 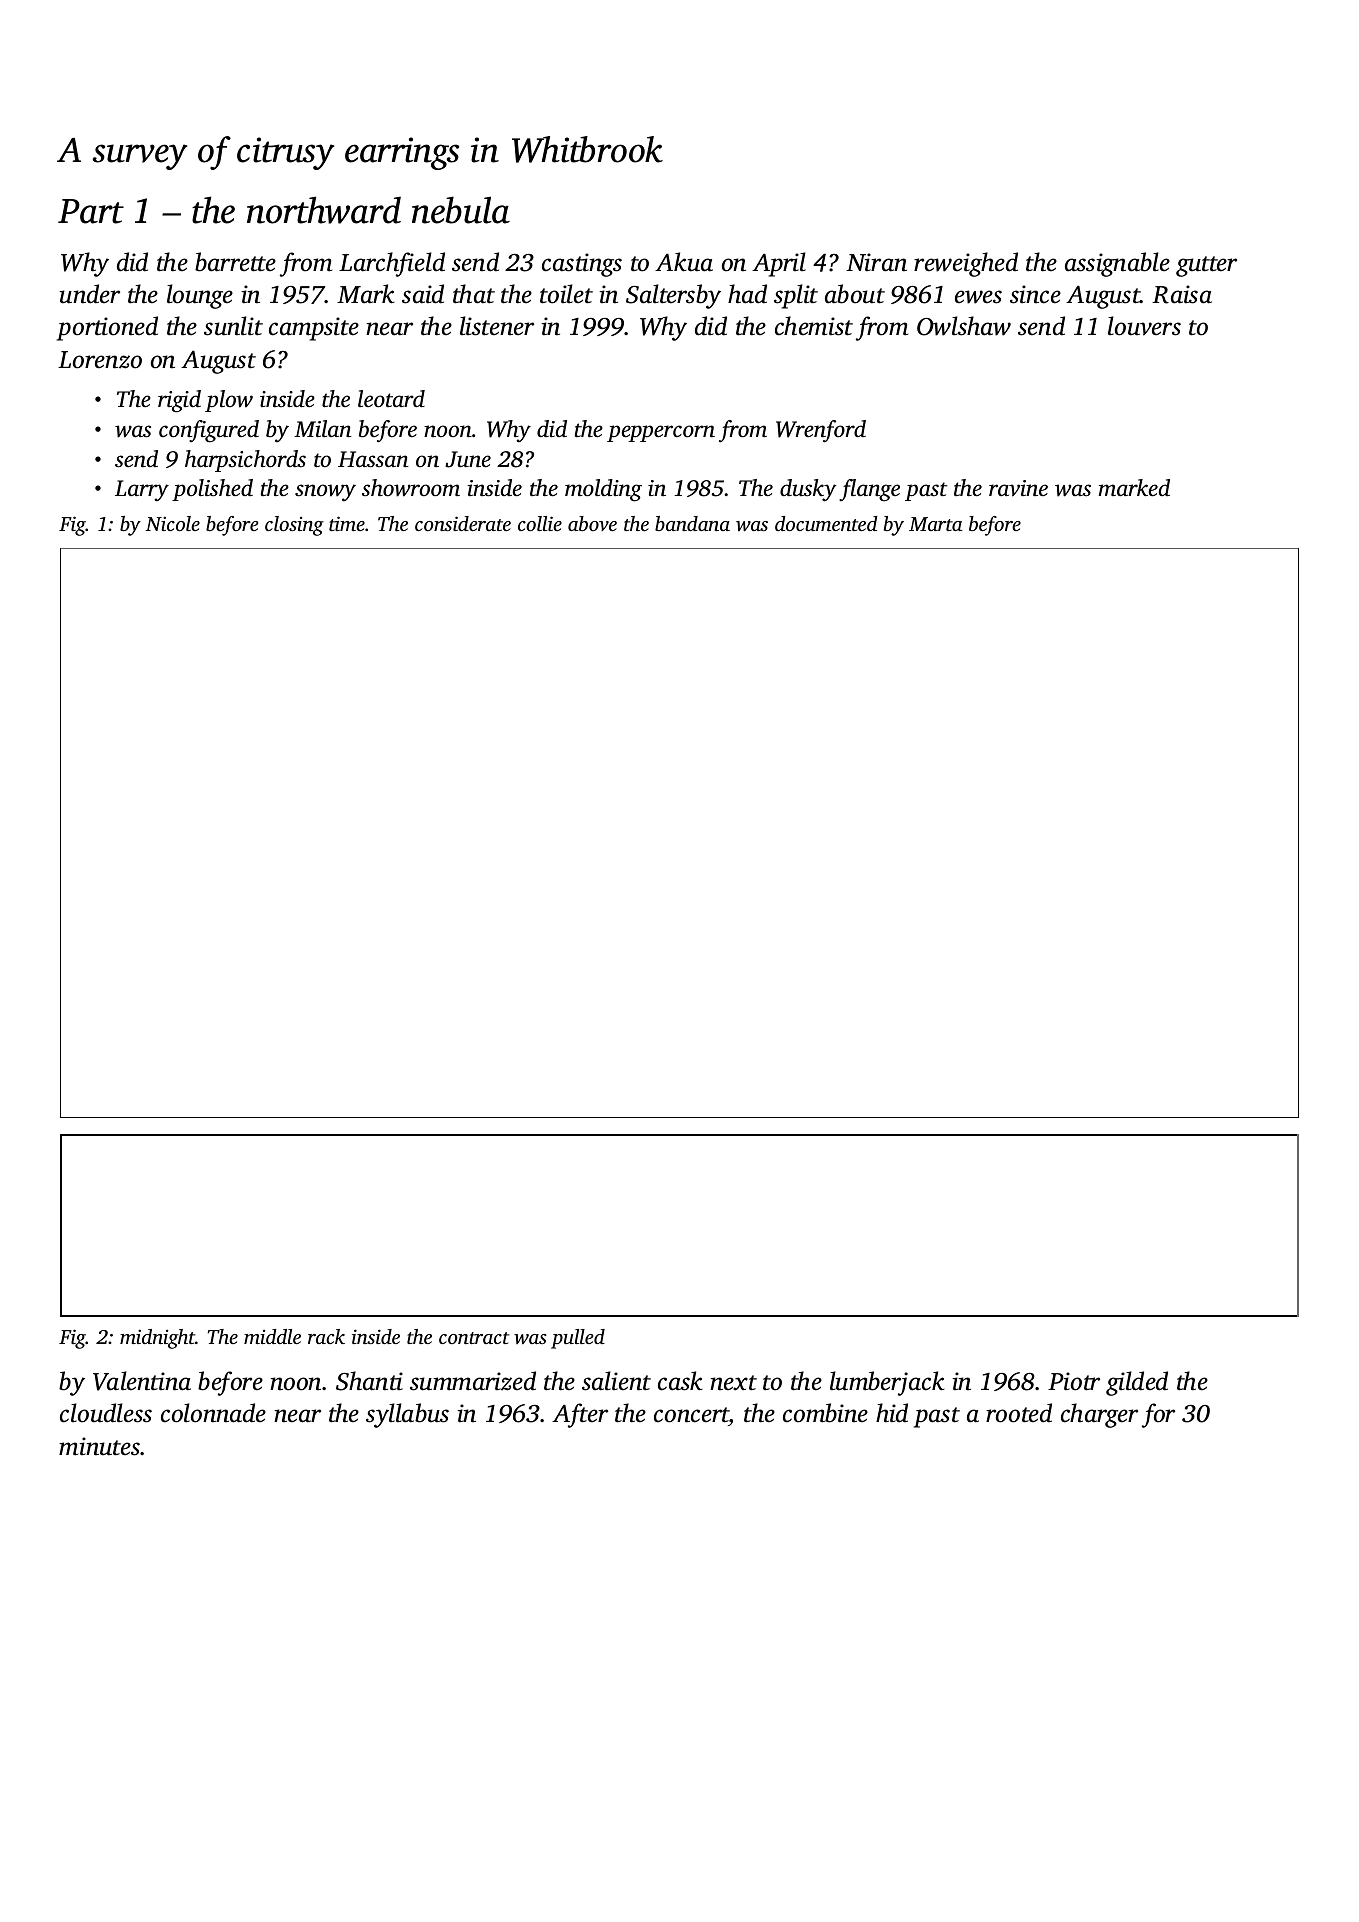 What do you see at coordinates (324, 210) in the document?
I see `northward` at bounding box center [324, 210].
